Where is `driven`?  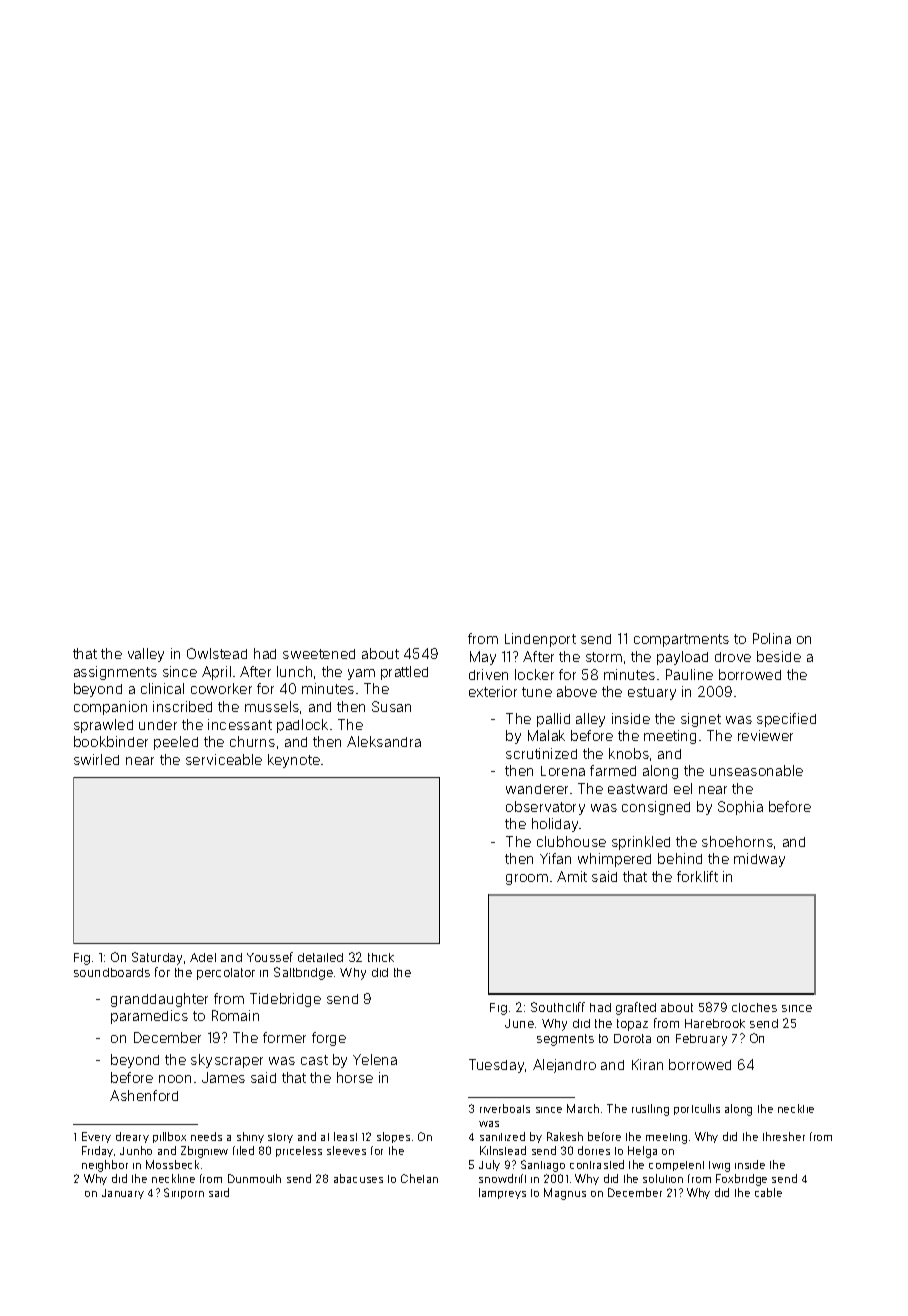
driven is located at coordinates (488, 674).
